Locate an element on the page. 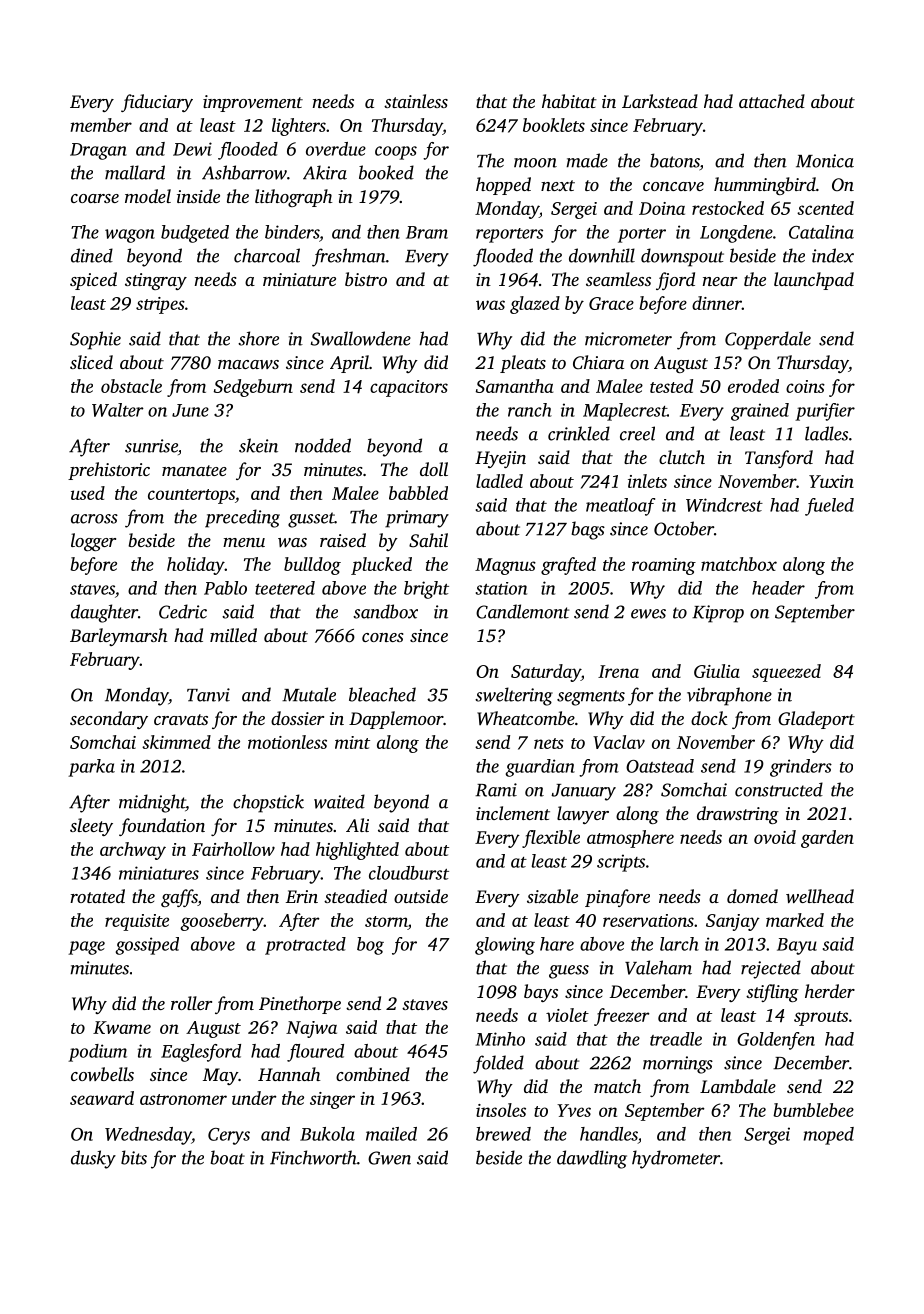  babbled is located at coordinates (418, 493).
